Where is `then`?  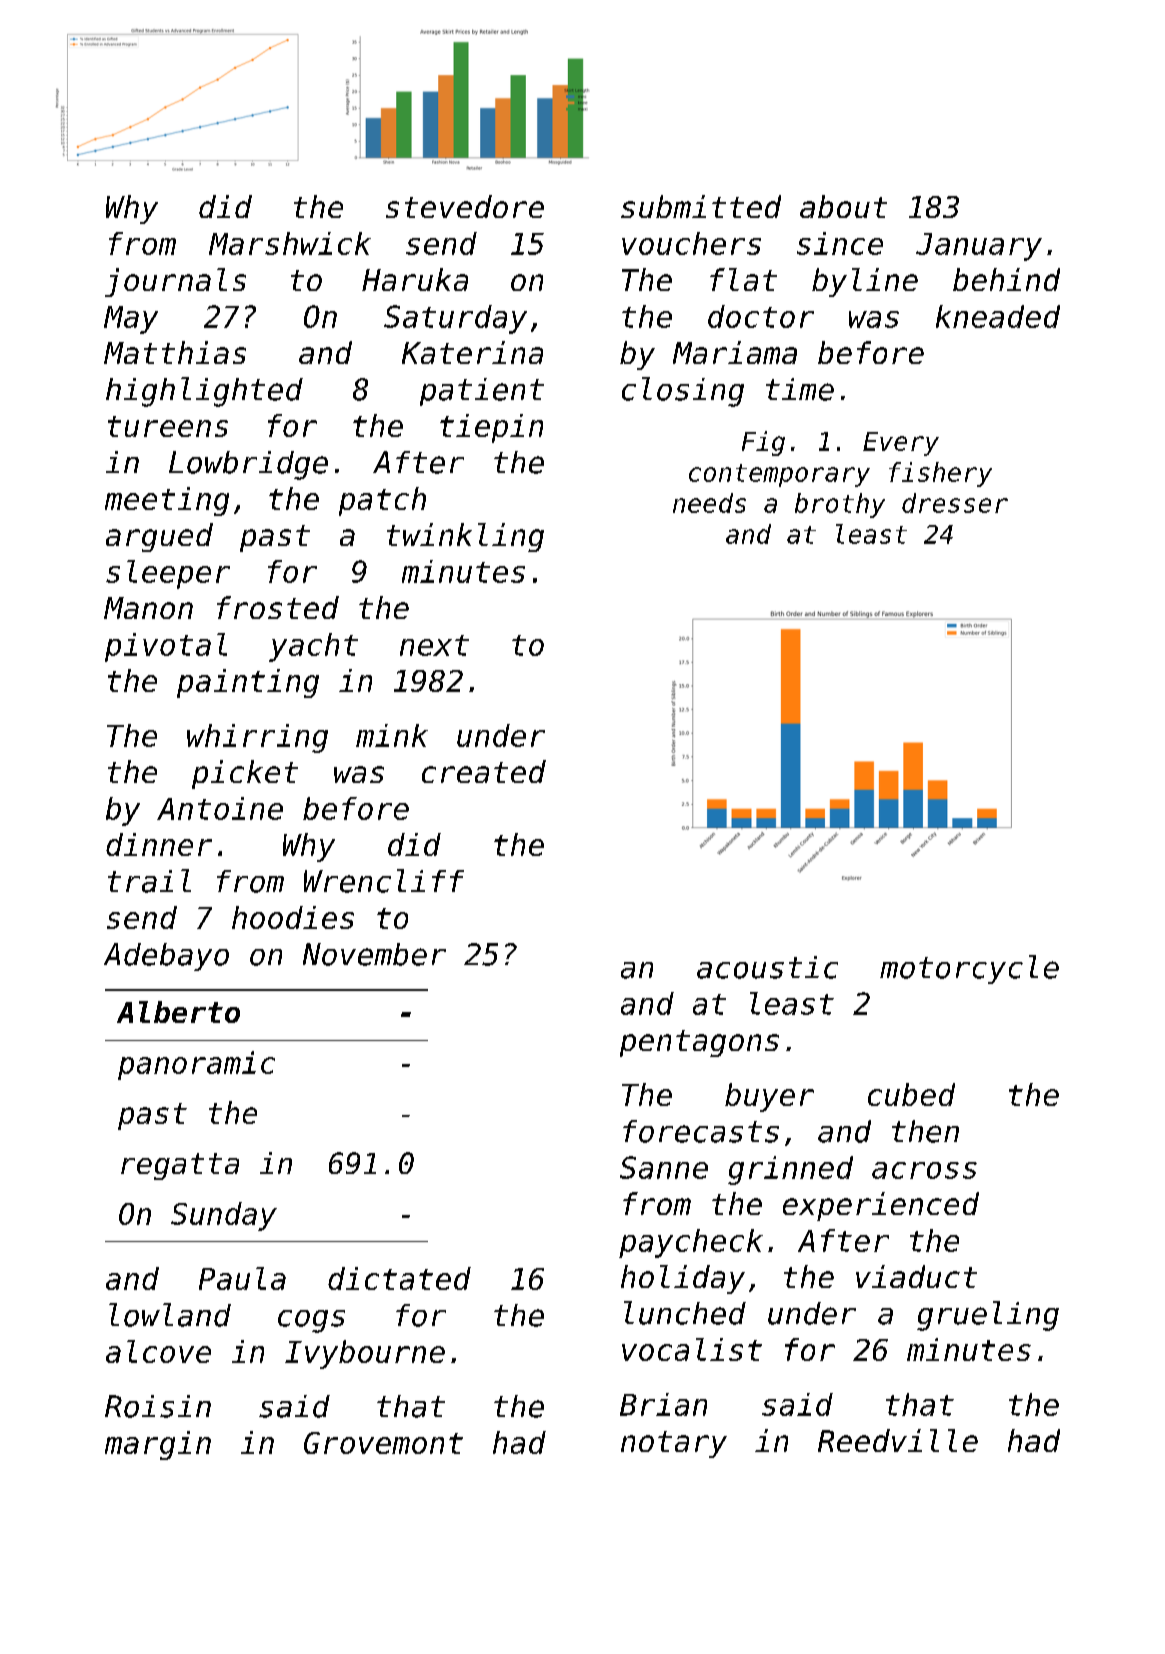 then is located at coordinates (925, 1131).
